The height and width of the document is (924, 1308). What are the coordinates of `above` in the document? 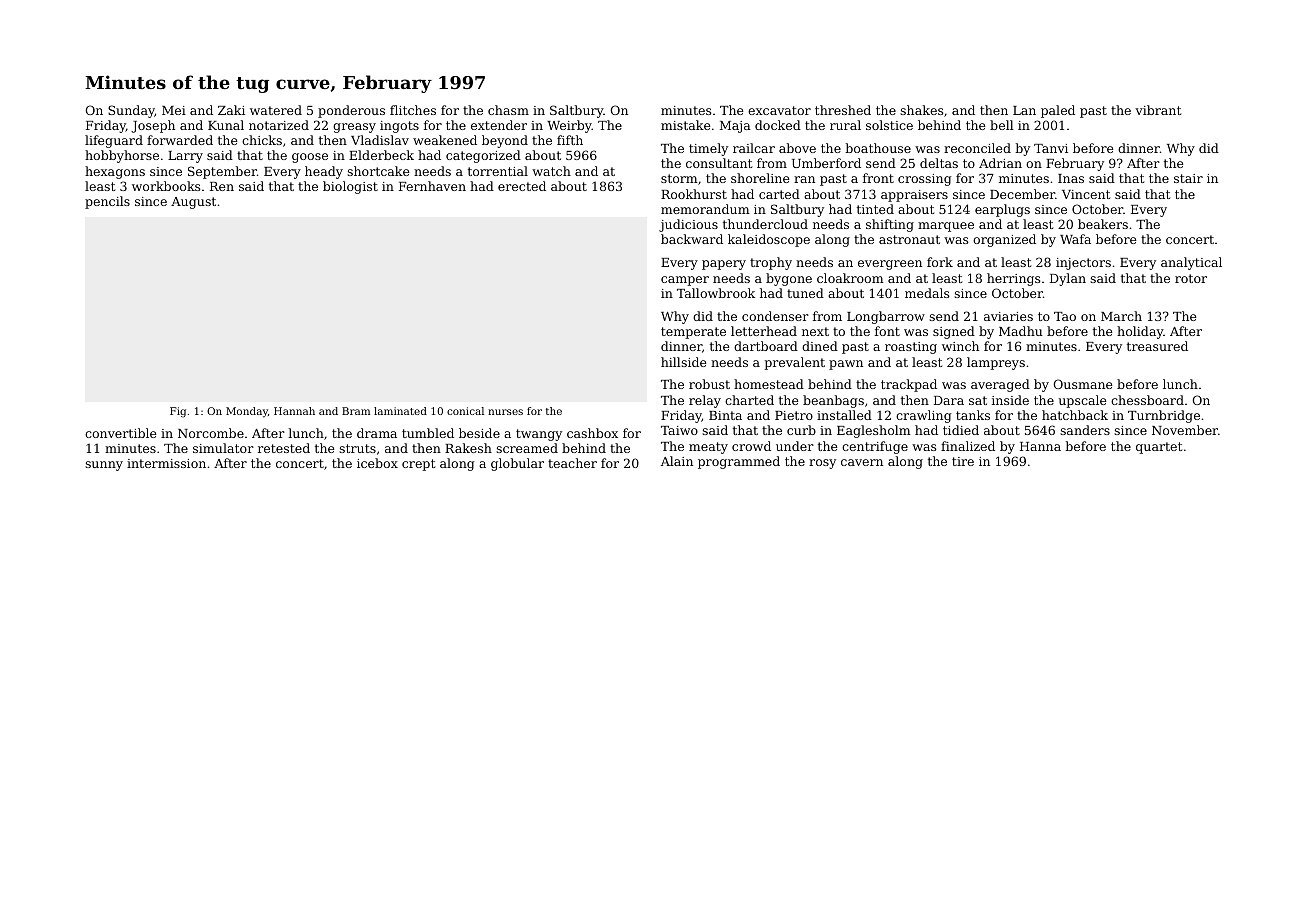 It's located at (797, 148).
